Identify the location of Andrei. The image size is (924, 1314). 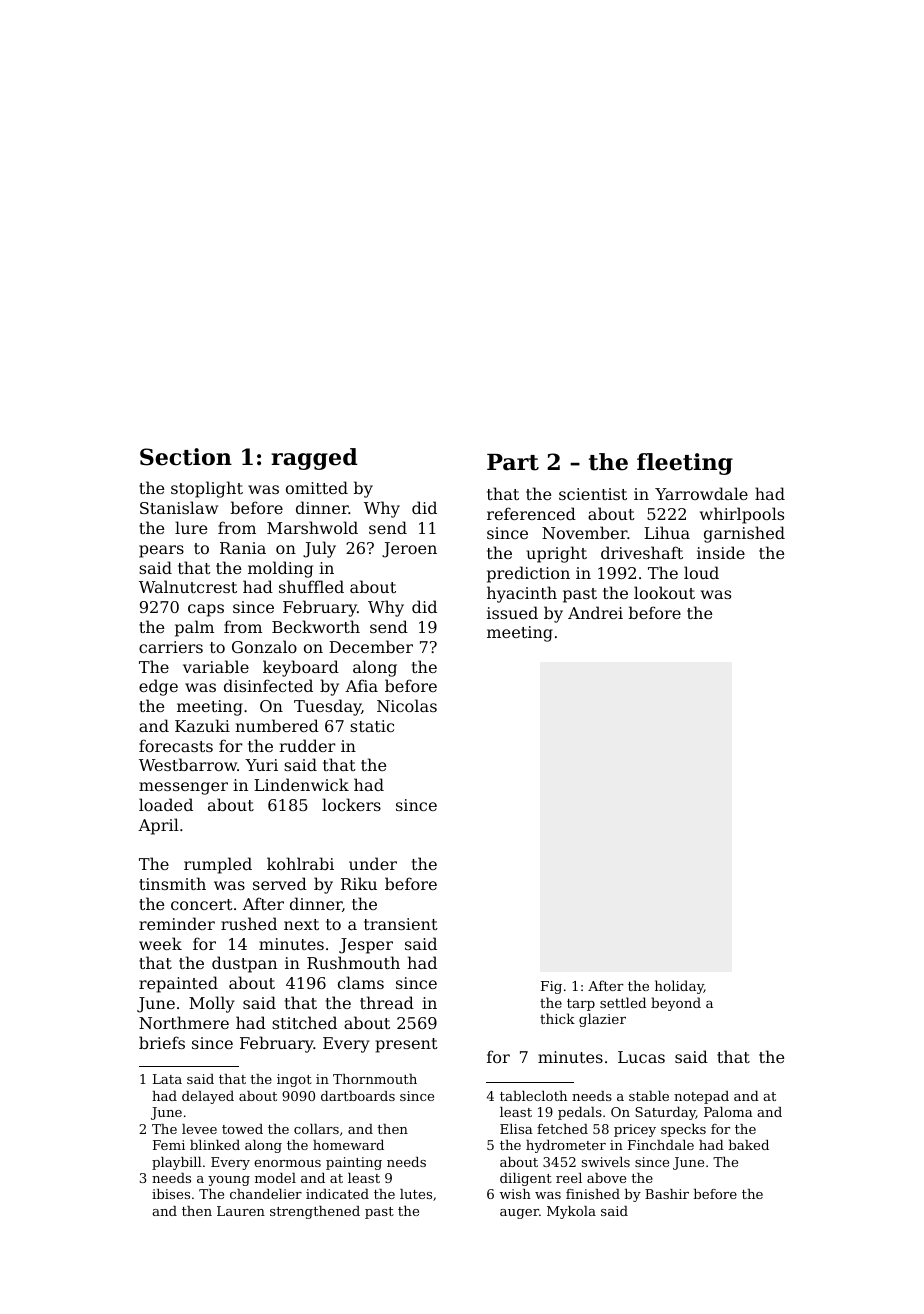
(595, 612).
